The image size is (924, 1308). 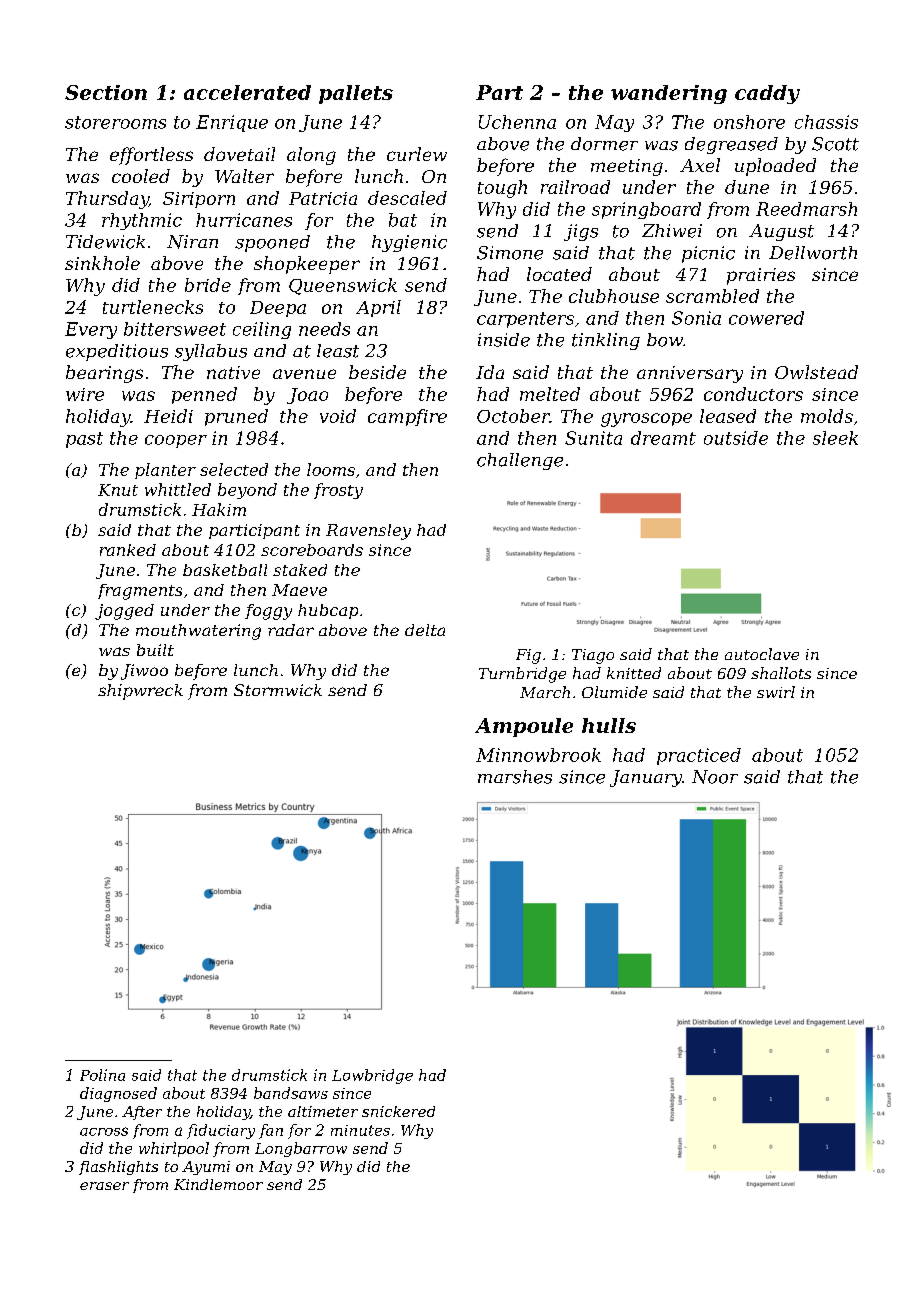 I want to click on delta, so click(x=425, y=630).
